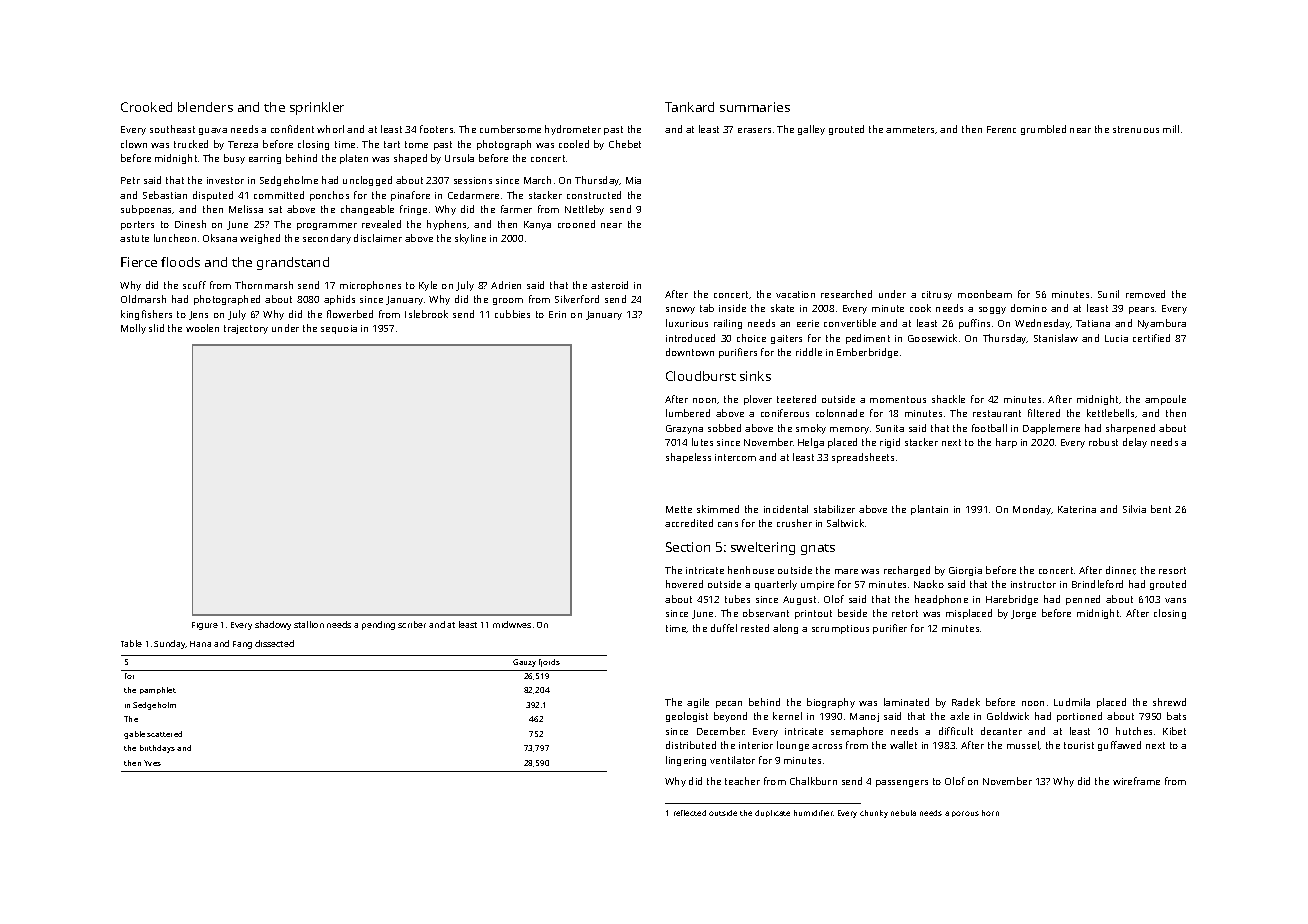 The image size is (1308, 924). What do you see at coordinates (246, 329) in the page?
I see `trajectory` at bounding box center [246, 329].
